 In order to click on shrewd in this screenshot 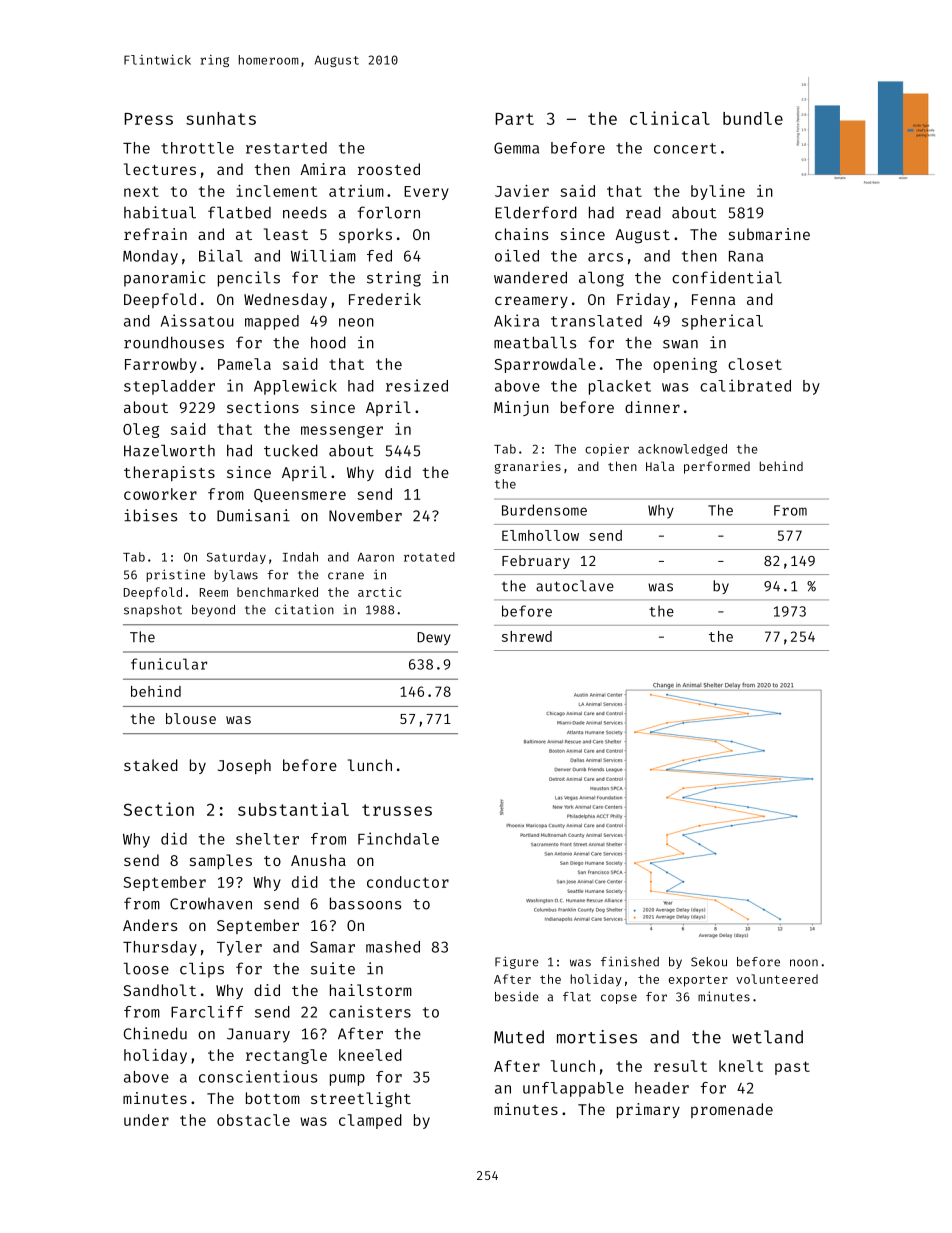, I will do `click(527, 636)`.
